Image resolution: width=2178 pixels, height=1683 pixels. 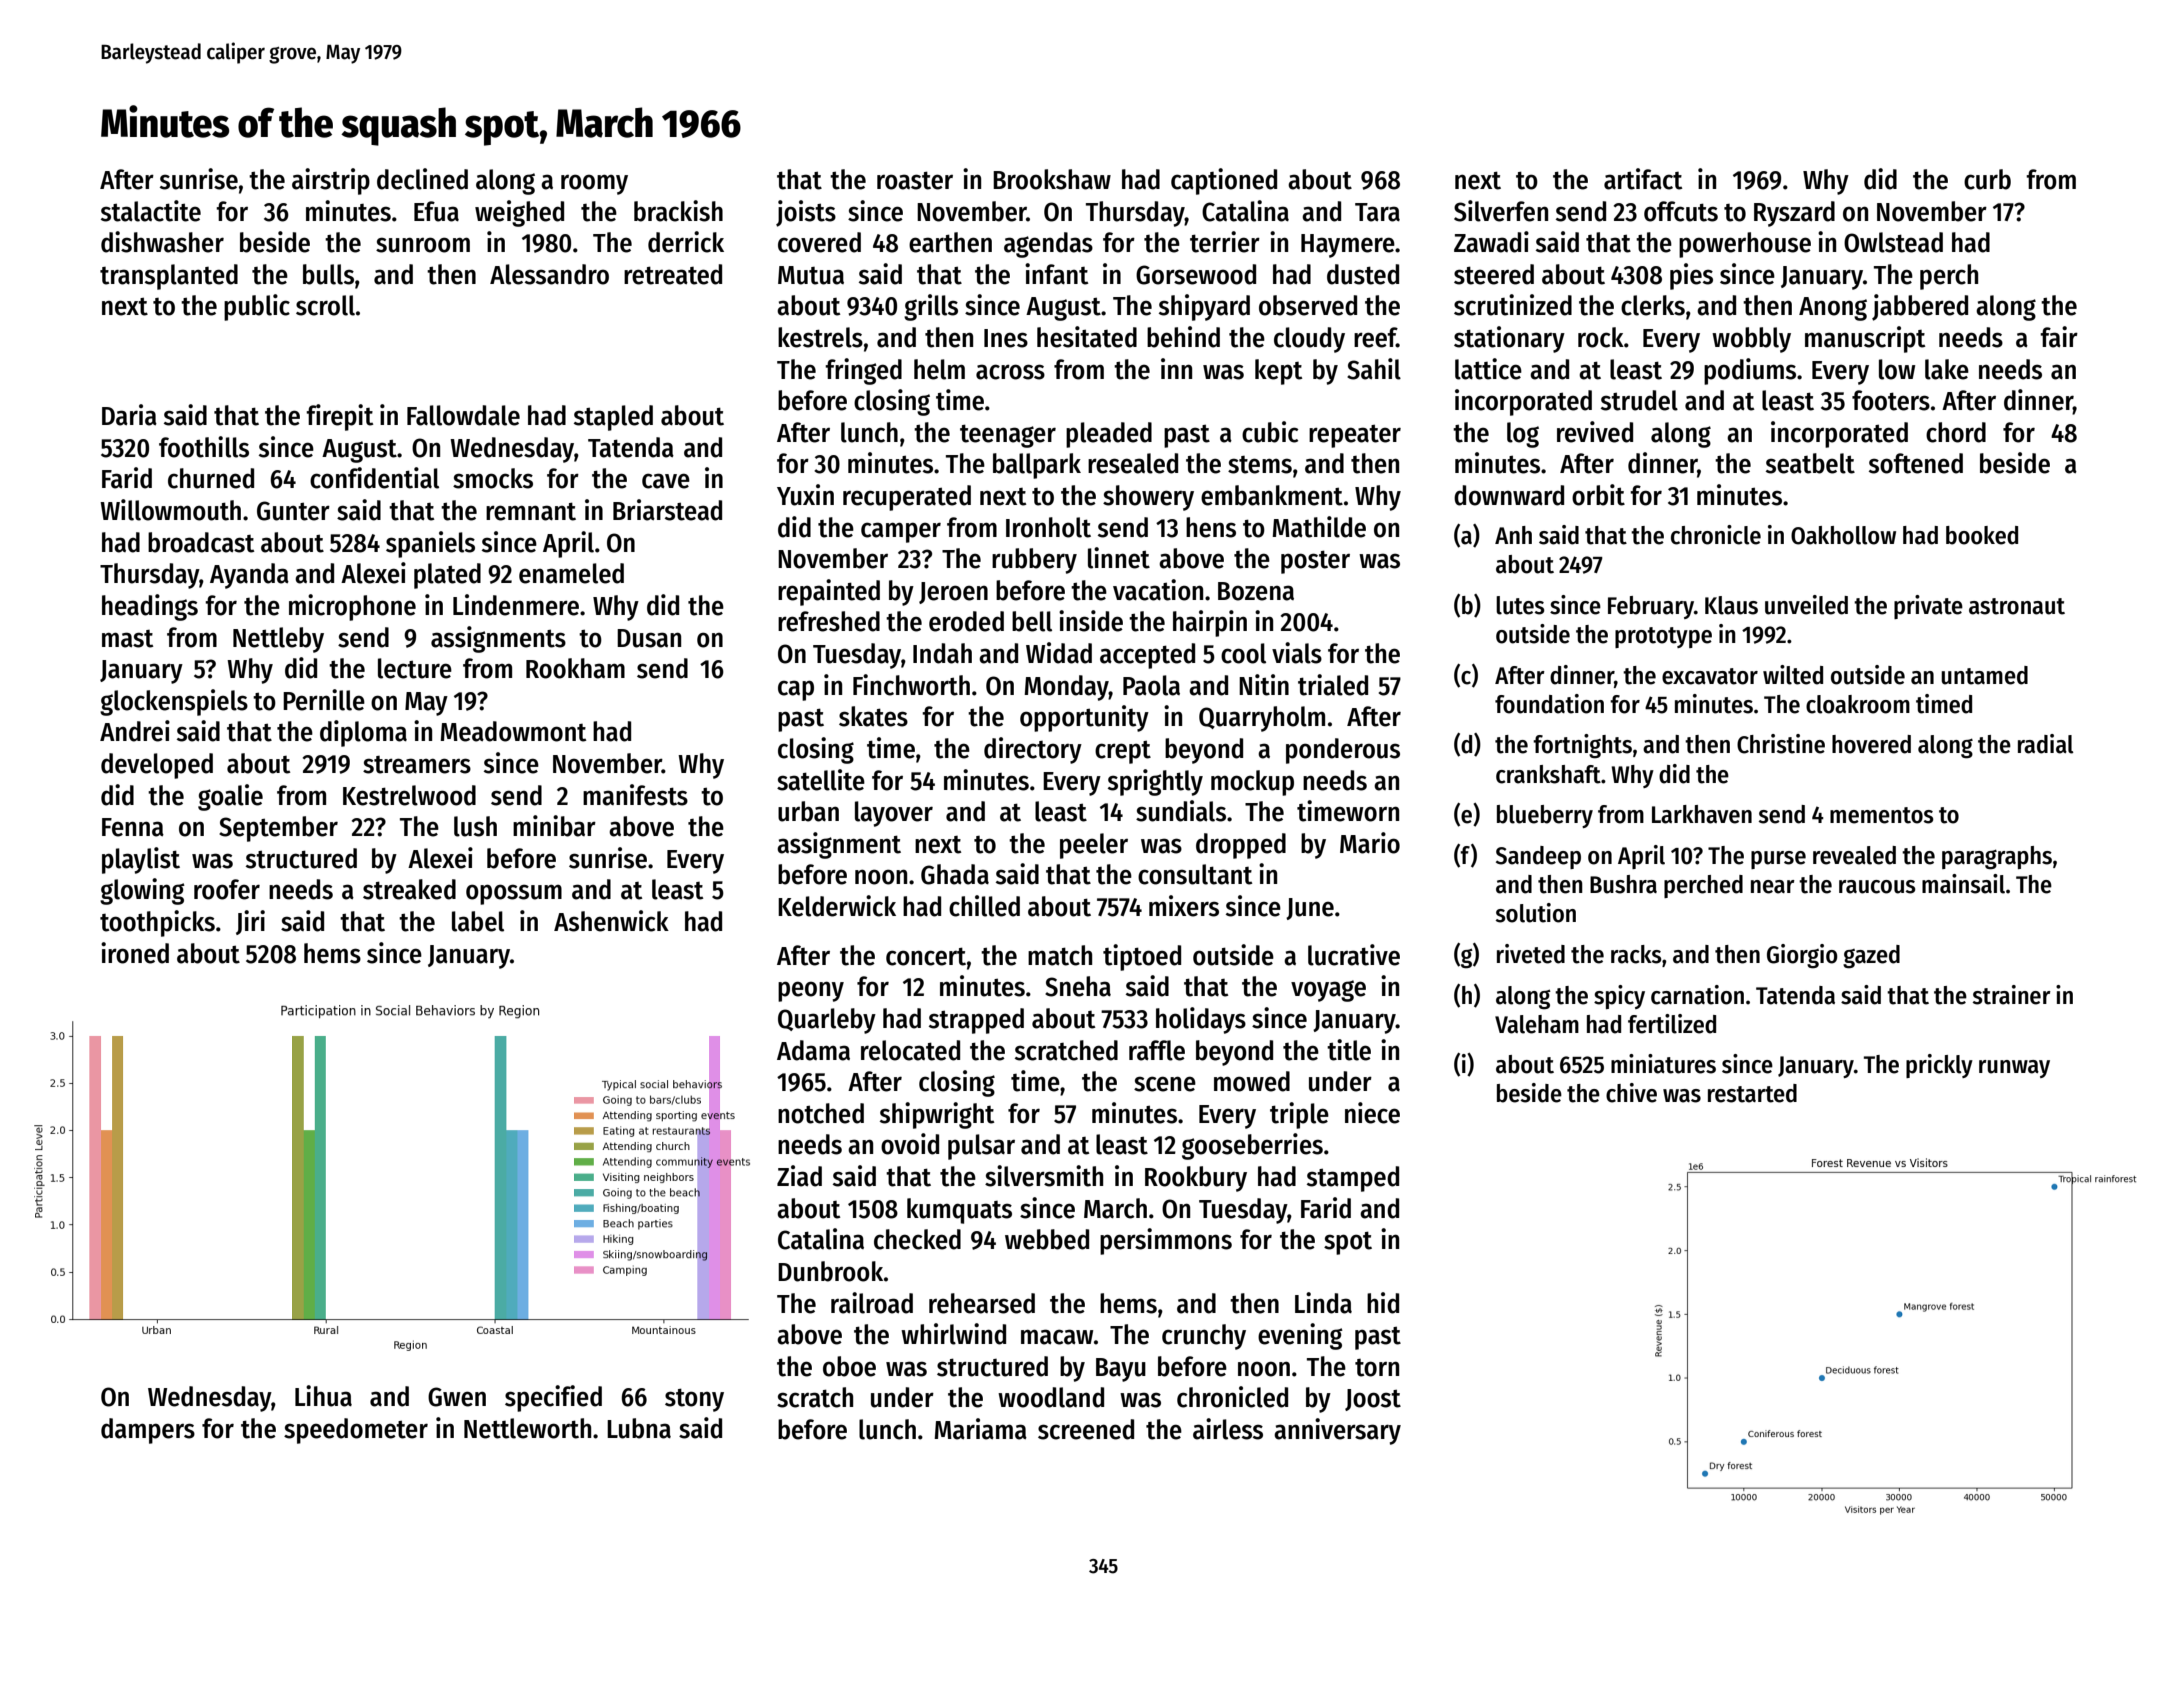 What do you see at coordinates (1643, 179) in the image?
I see `artifact` at bounding box center [1643, 179].
